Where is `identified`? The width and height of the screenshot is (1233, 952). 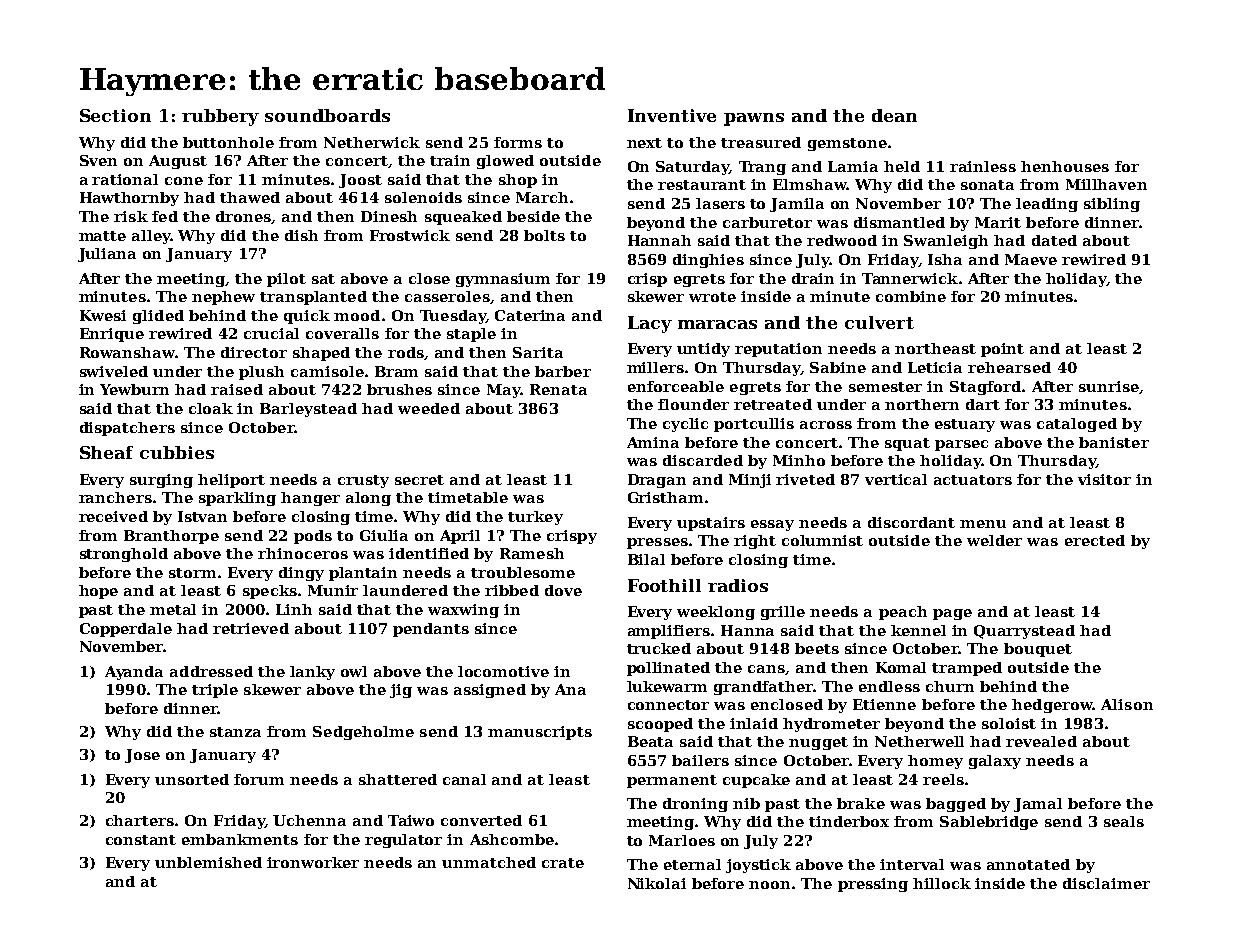 identified is located at coordinates (429, 553).
